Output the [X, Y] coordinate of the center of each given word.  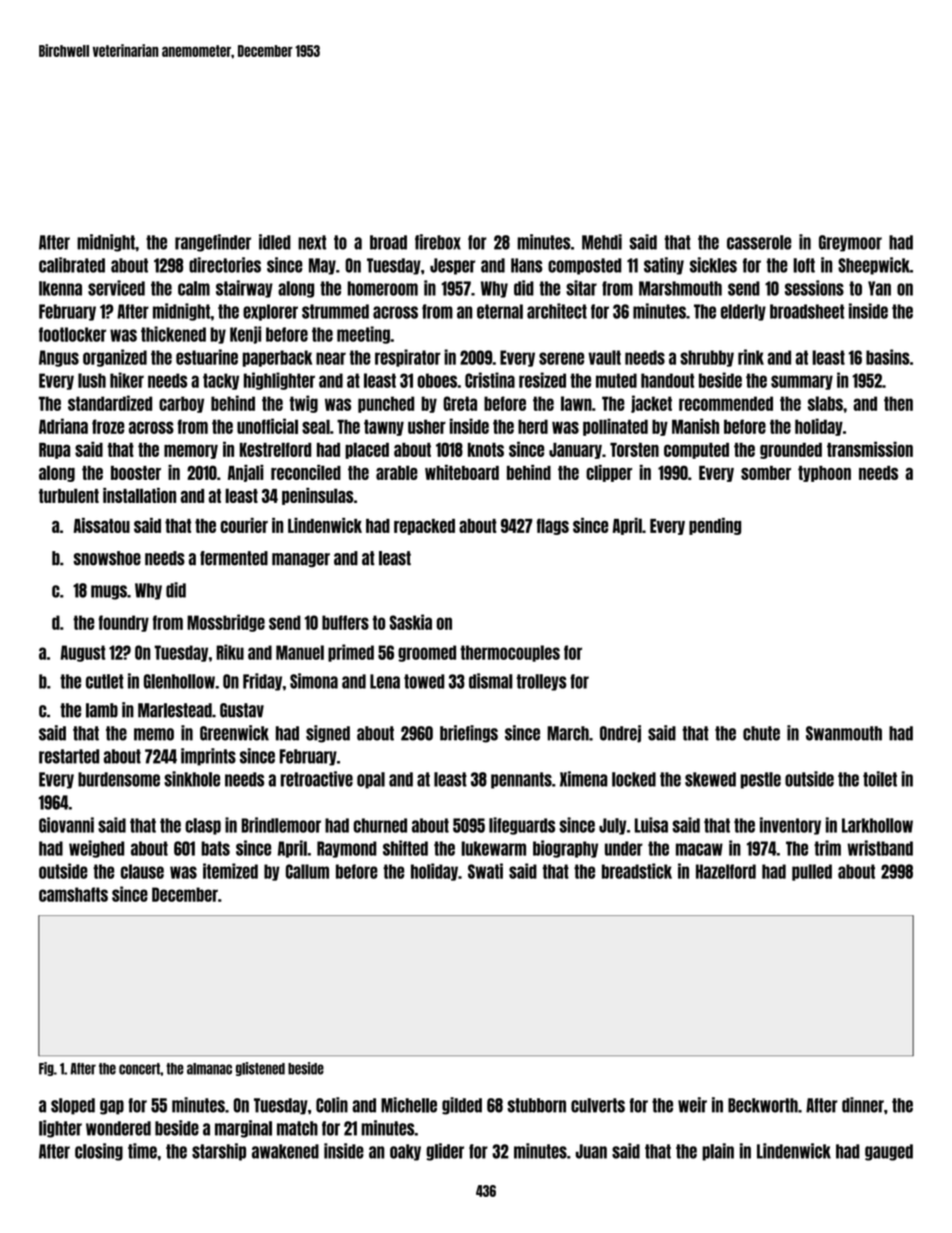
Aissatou [102, 525]
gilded [462, 1106]
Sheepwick [874, 266]
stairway [244, 289]
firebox [438, 242]
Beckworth [763, 1105]
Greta [460, 403]
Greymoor [850, 243]
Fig [46, 1069]
